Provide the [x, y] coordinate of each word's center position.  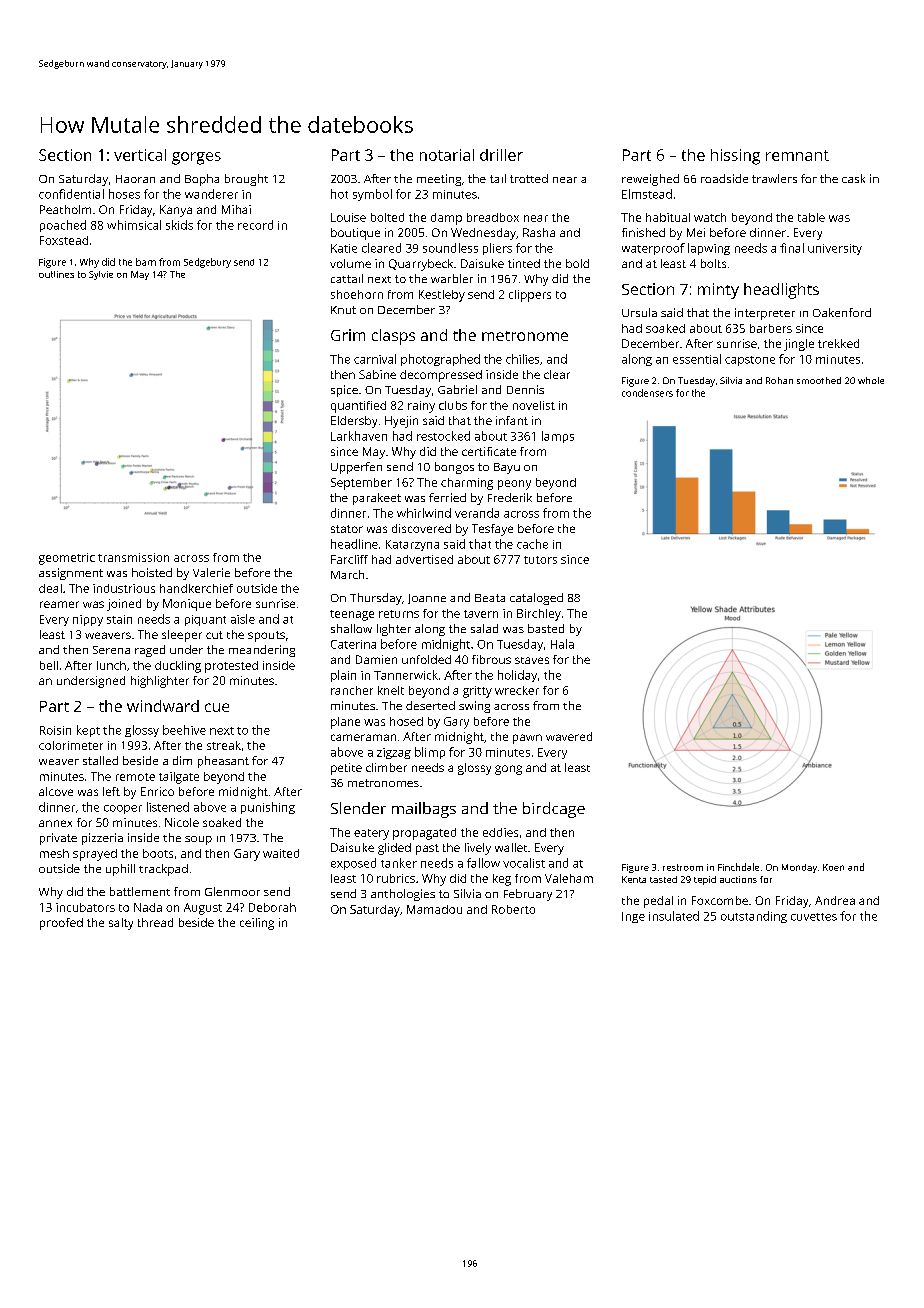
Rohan [779, 380]
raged [150, 651]
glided [394, 849]
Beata [490, 598]
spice [344, 391]
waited [281, 853]
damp [446, 219]
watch [710, 217]
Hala [562, 644]
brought [246, 180]
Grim [348, 335]
